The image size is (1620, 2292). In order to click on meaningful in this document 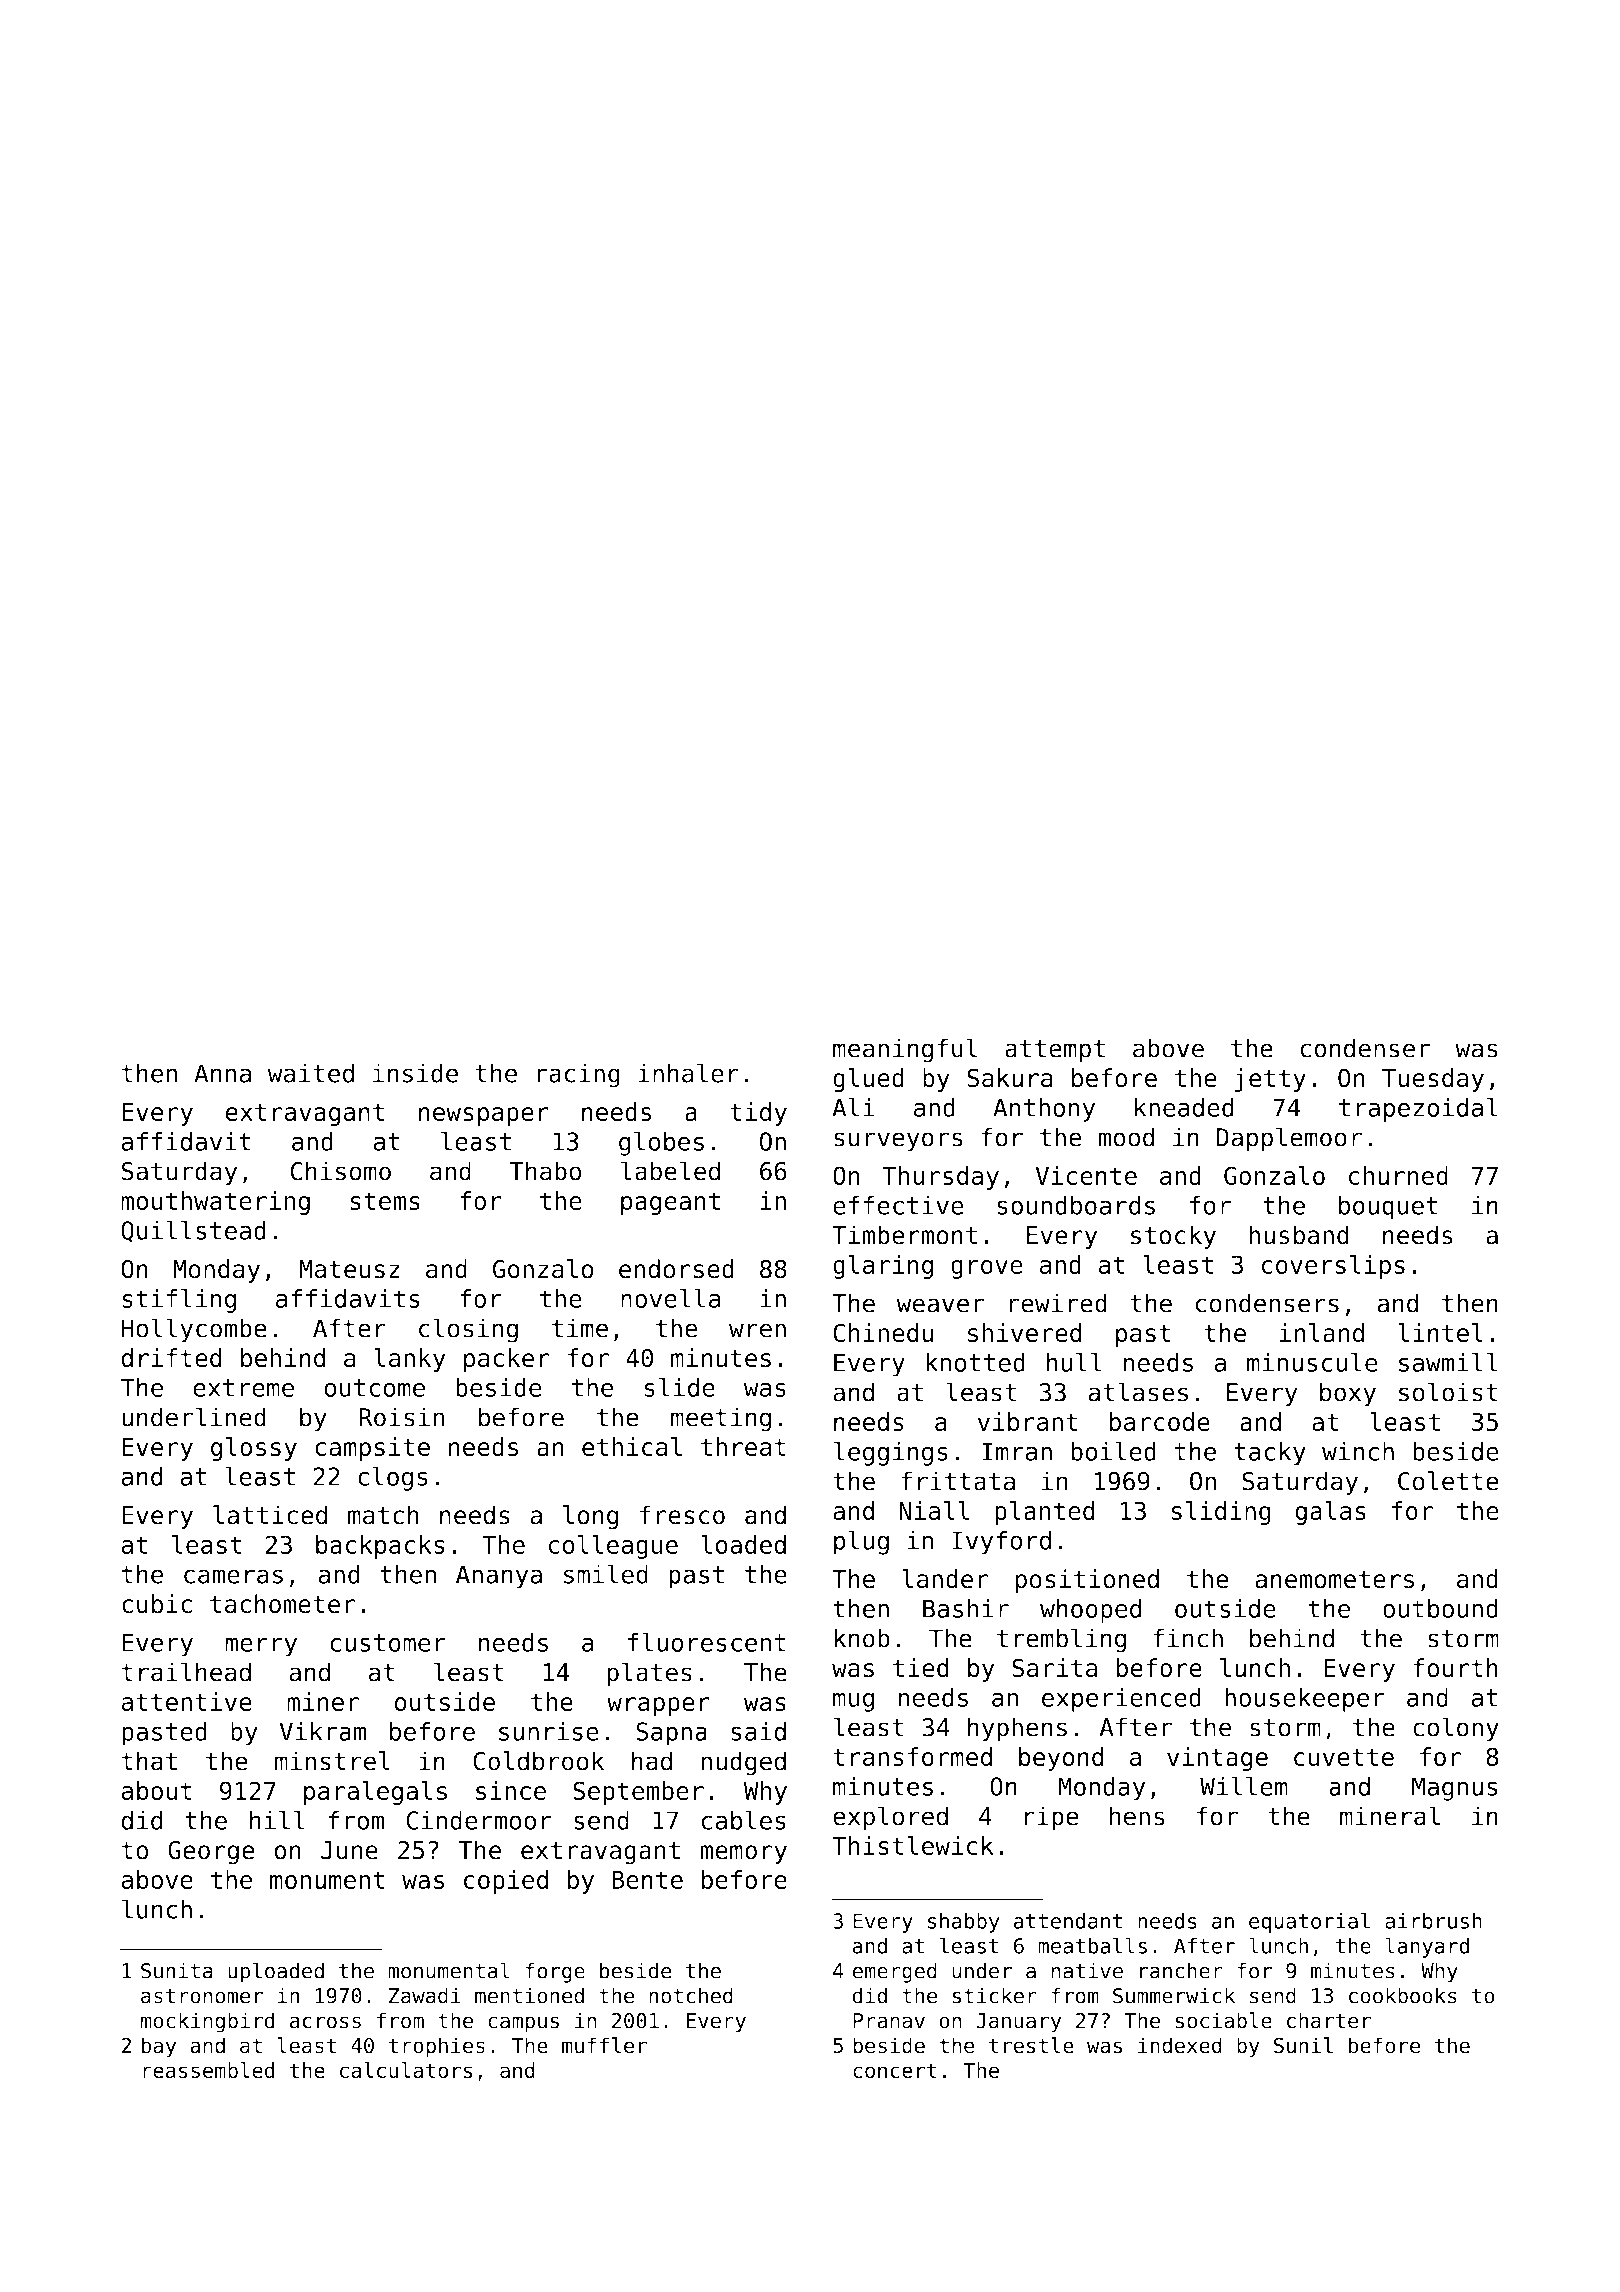, I will do `click(905, 1050)`.
